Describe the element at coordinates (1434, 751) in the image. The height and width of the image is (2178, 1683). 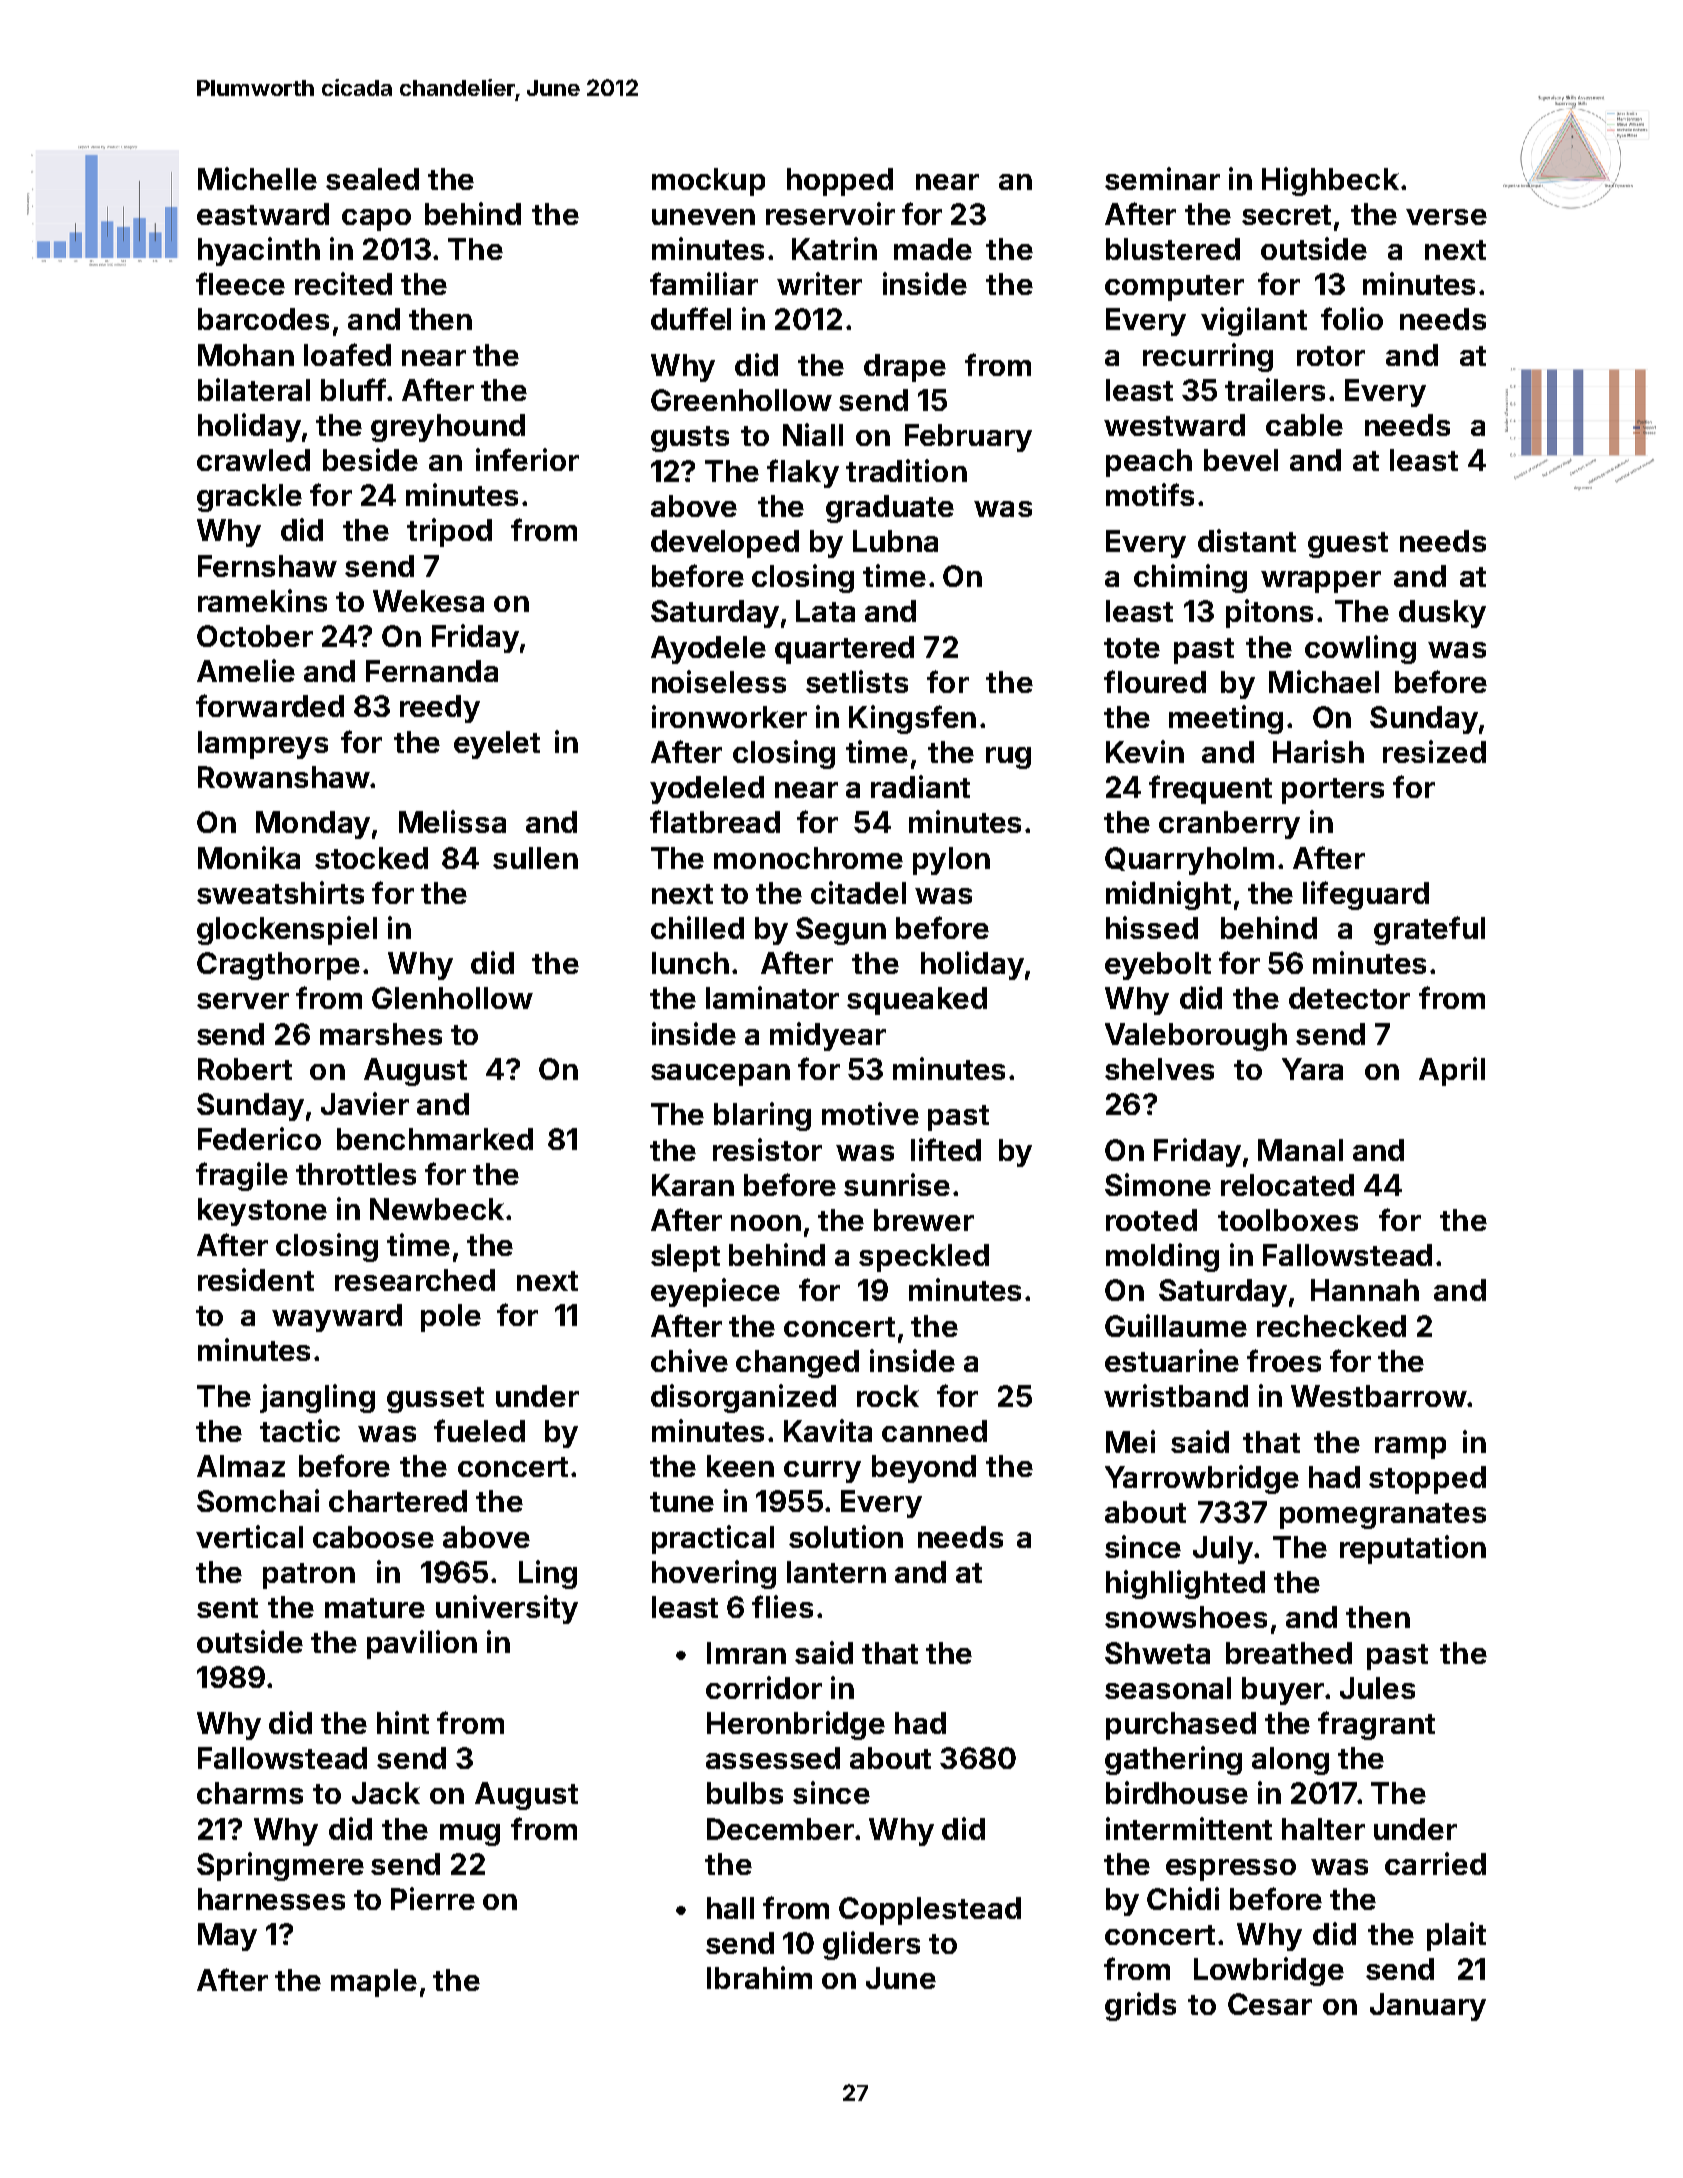
I see `resized` at that location.
